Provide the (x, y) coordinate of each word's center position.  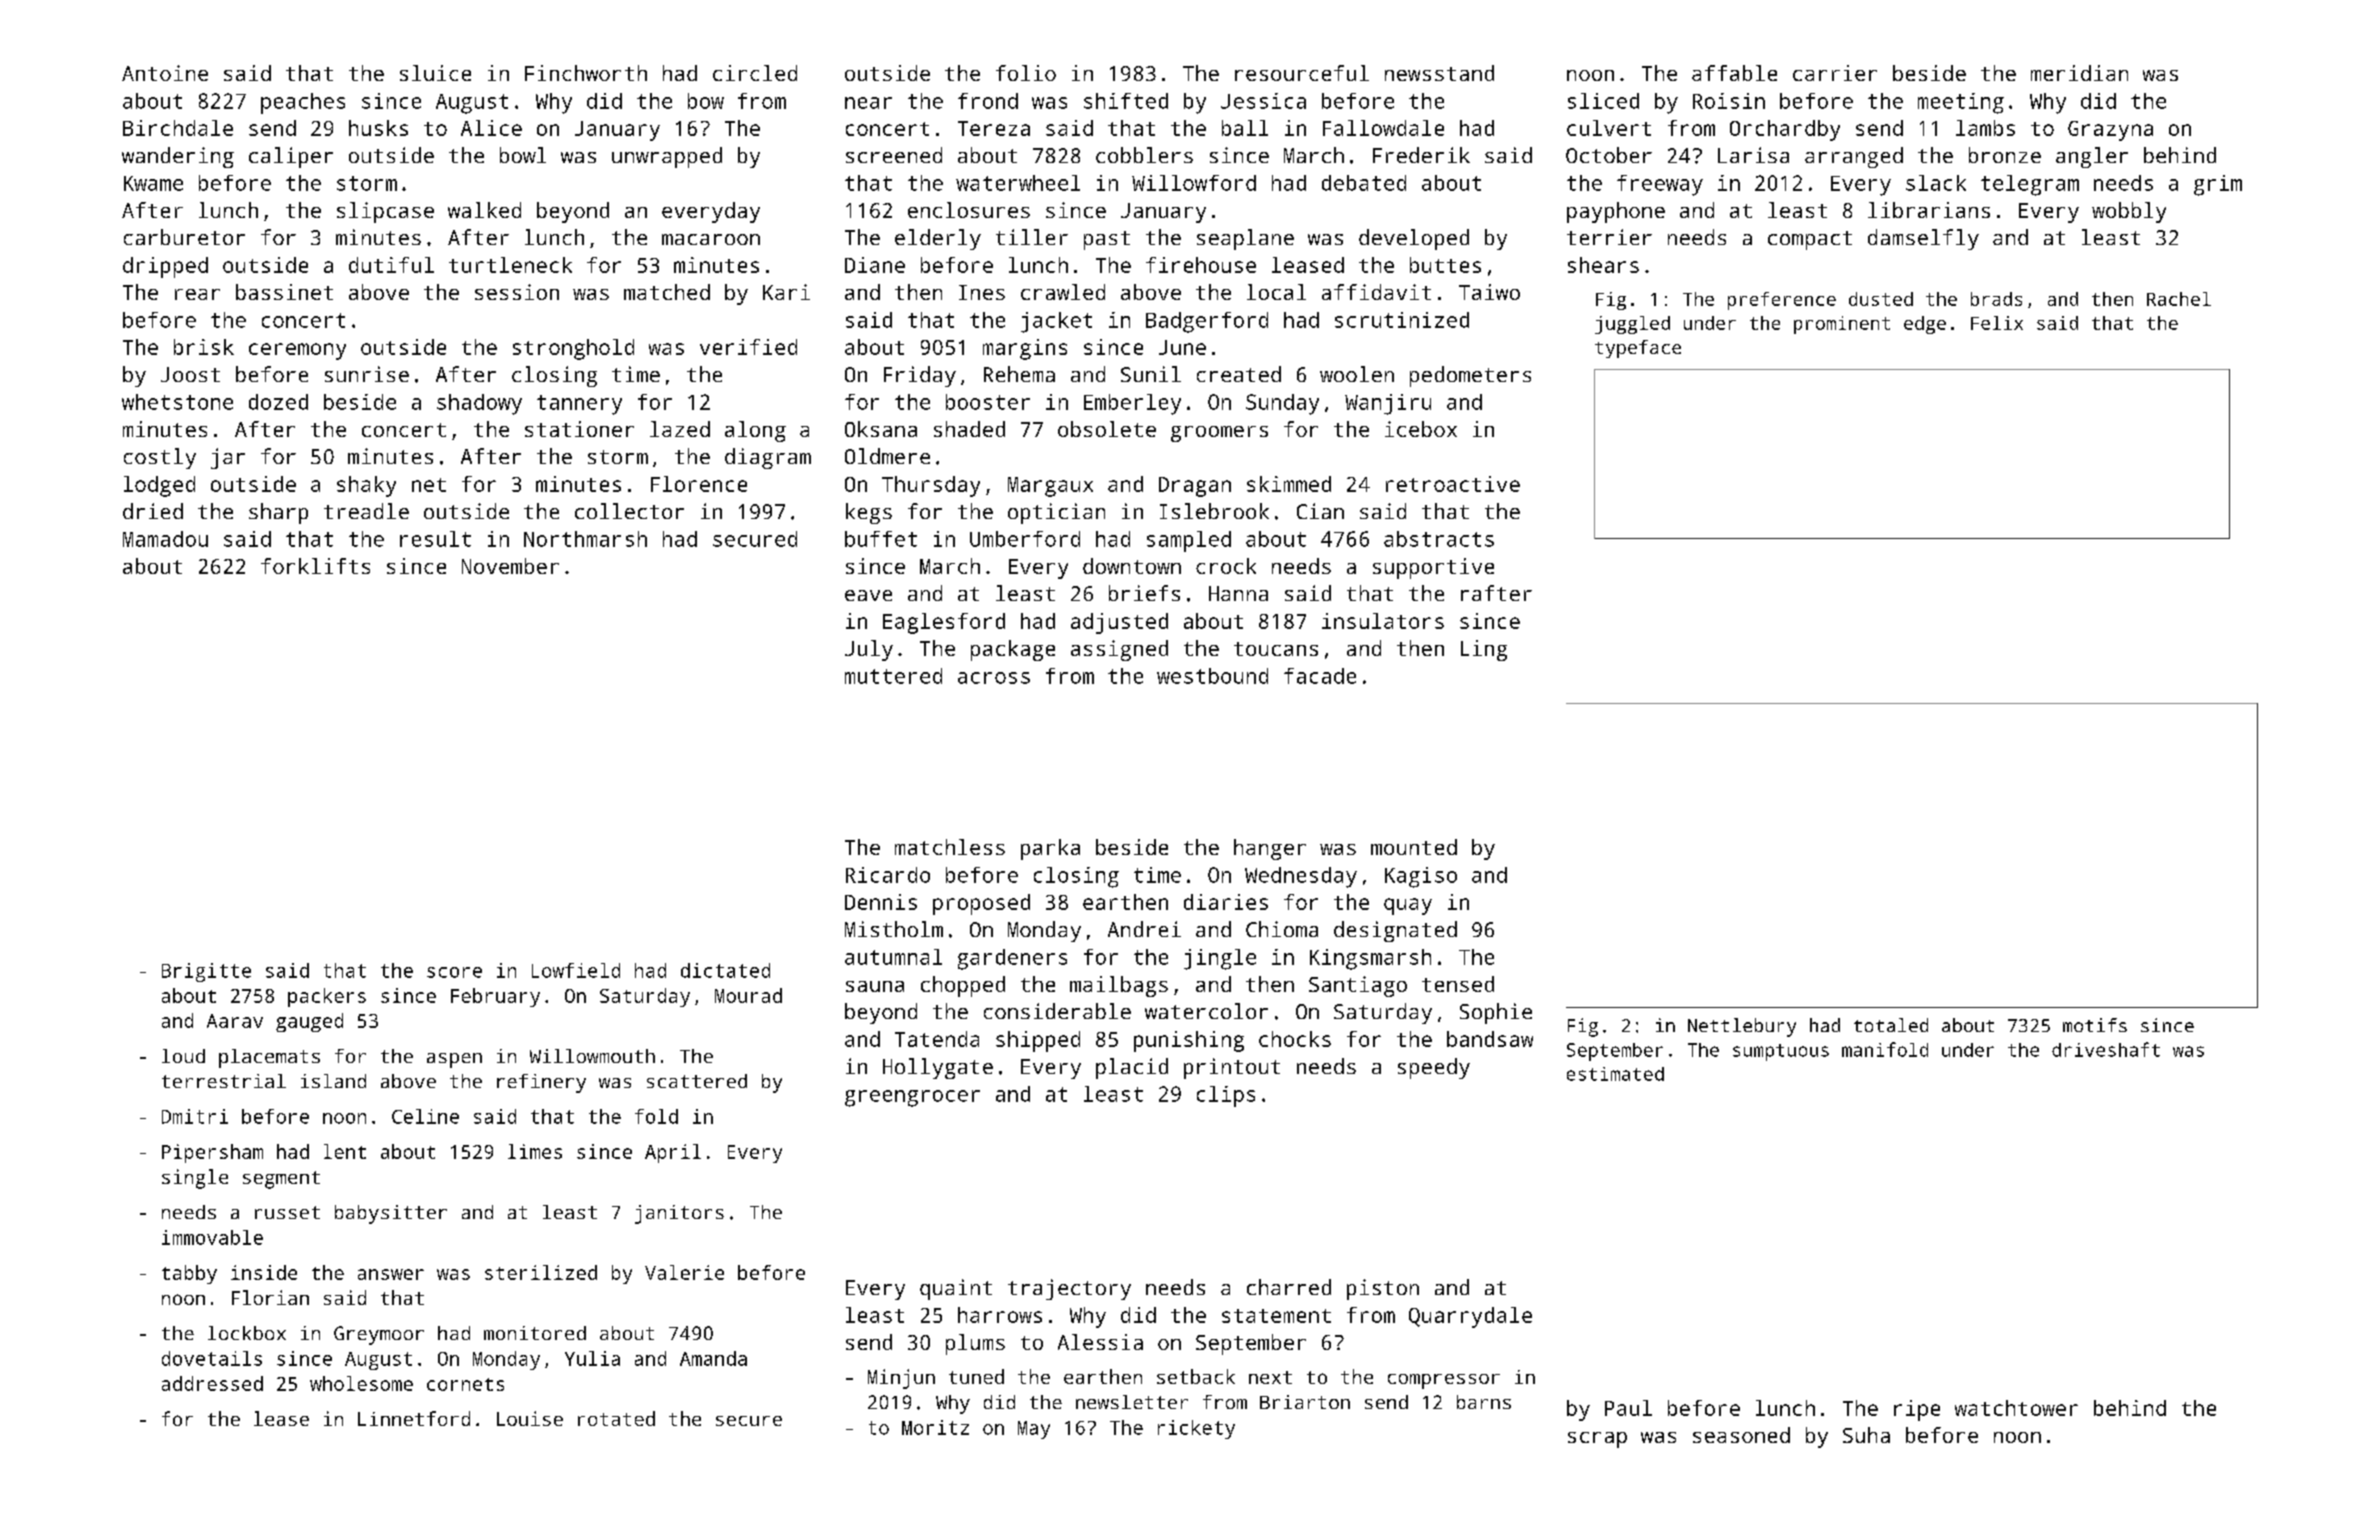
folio (1026, 73)
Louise (530, 1418)
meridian (2079, 73)
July (869, 650)
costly (160, 458)
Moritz (935, 1427)
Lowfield (576, 970)
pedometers (1470, 376)
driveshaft (2106, 1049)
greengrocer (912, 1098)
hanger (1270, 849)
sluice (435, 73)
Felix (1997, 323)
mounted (1414, 847)
